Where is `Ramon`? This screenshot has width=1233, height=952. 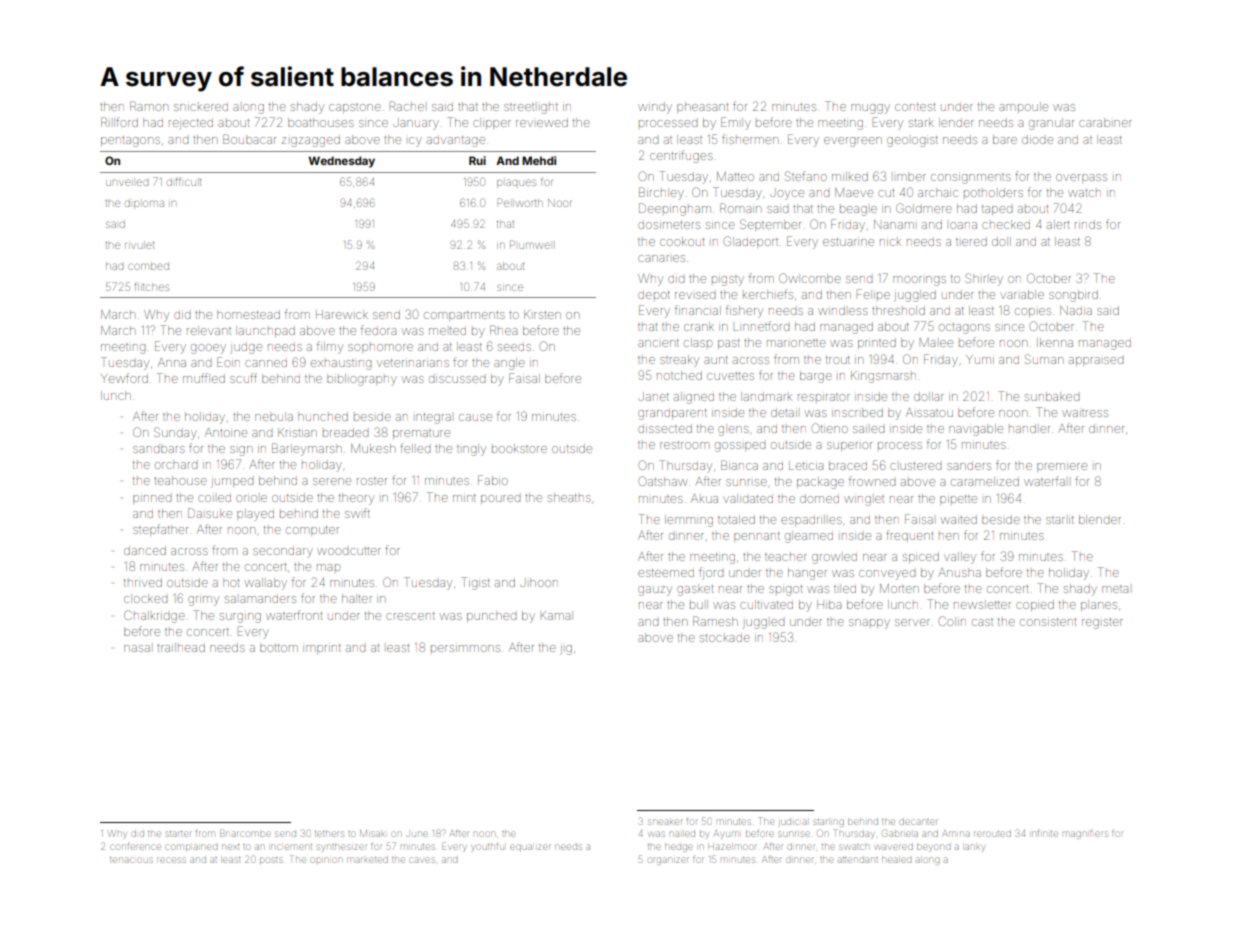 Ramon is located at coordinates (149, 106).
